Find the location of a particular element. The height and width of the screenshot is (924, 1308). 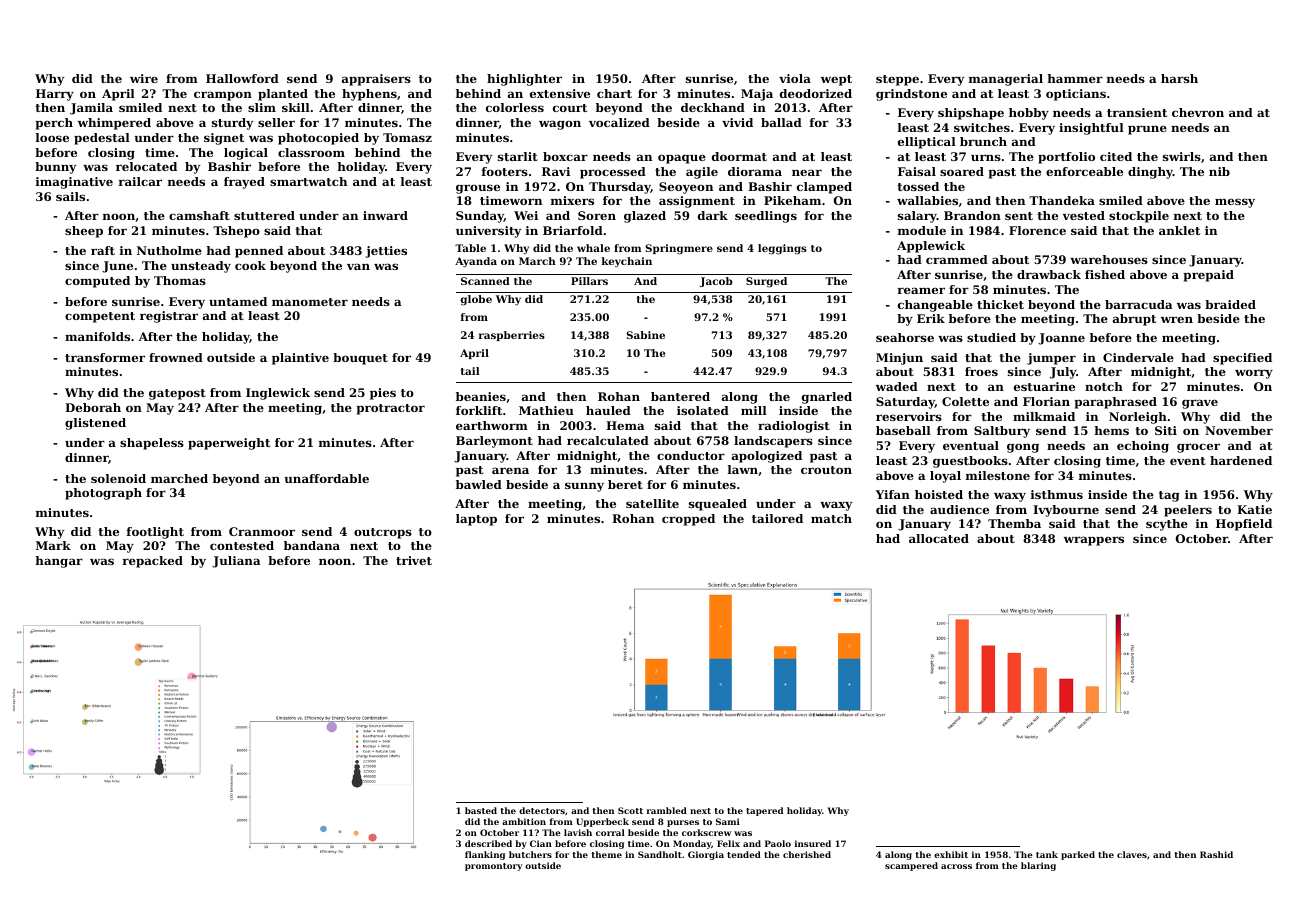

thicket is located at coordinates (1000, 304).
